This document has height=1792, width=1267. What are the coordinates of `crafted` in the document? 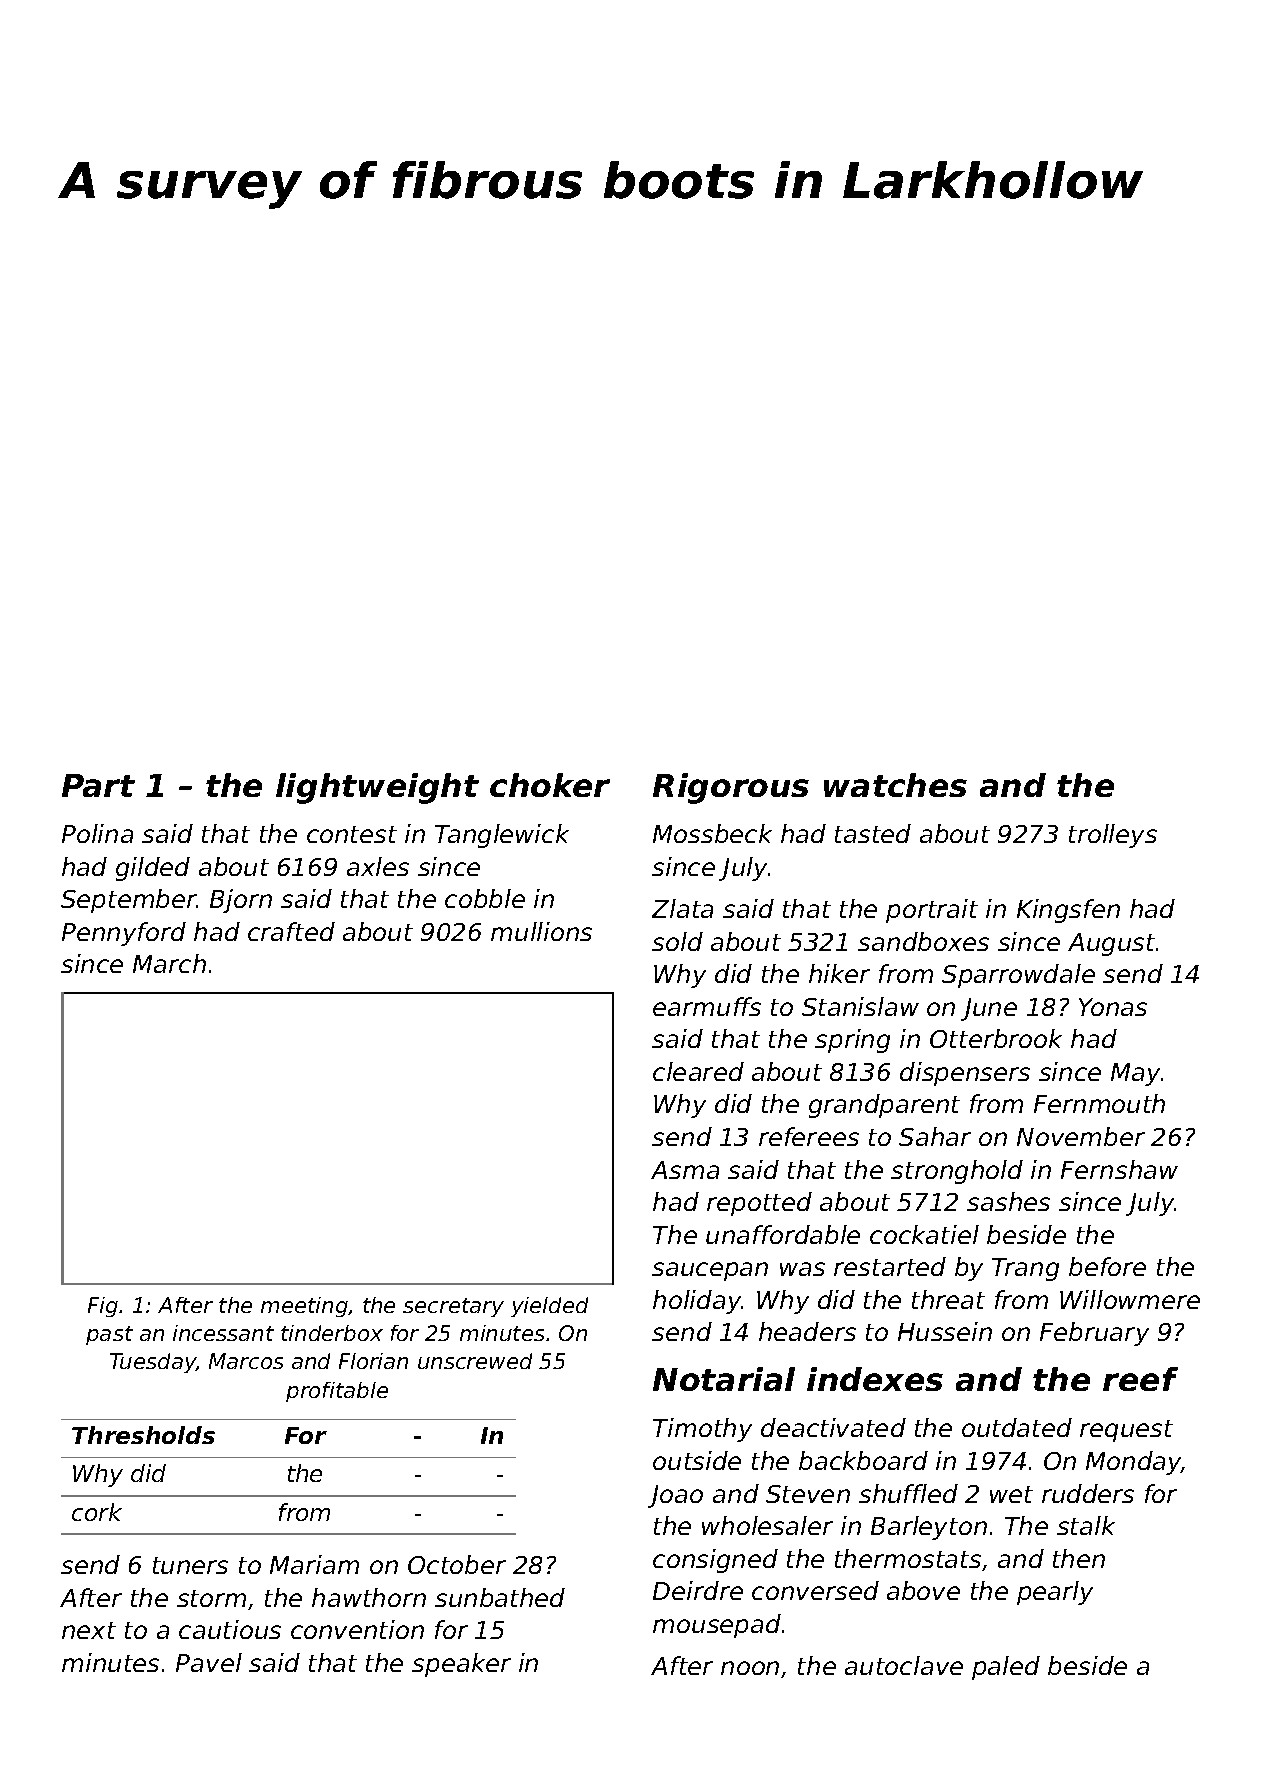 It's located at (291, 931).
